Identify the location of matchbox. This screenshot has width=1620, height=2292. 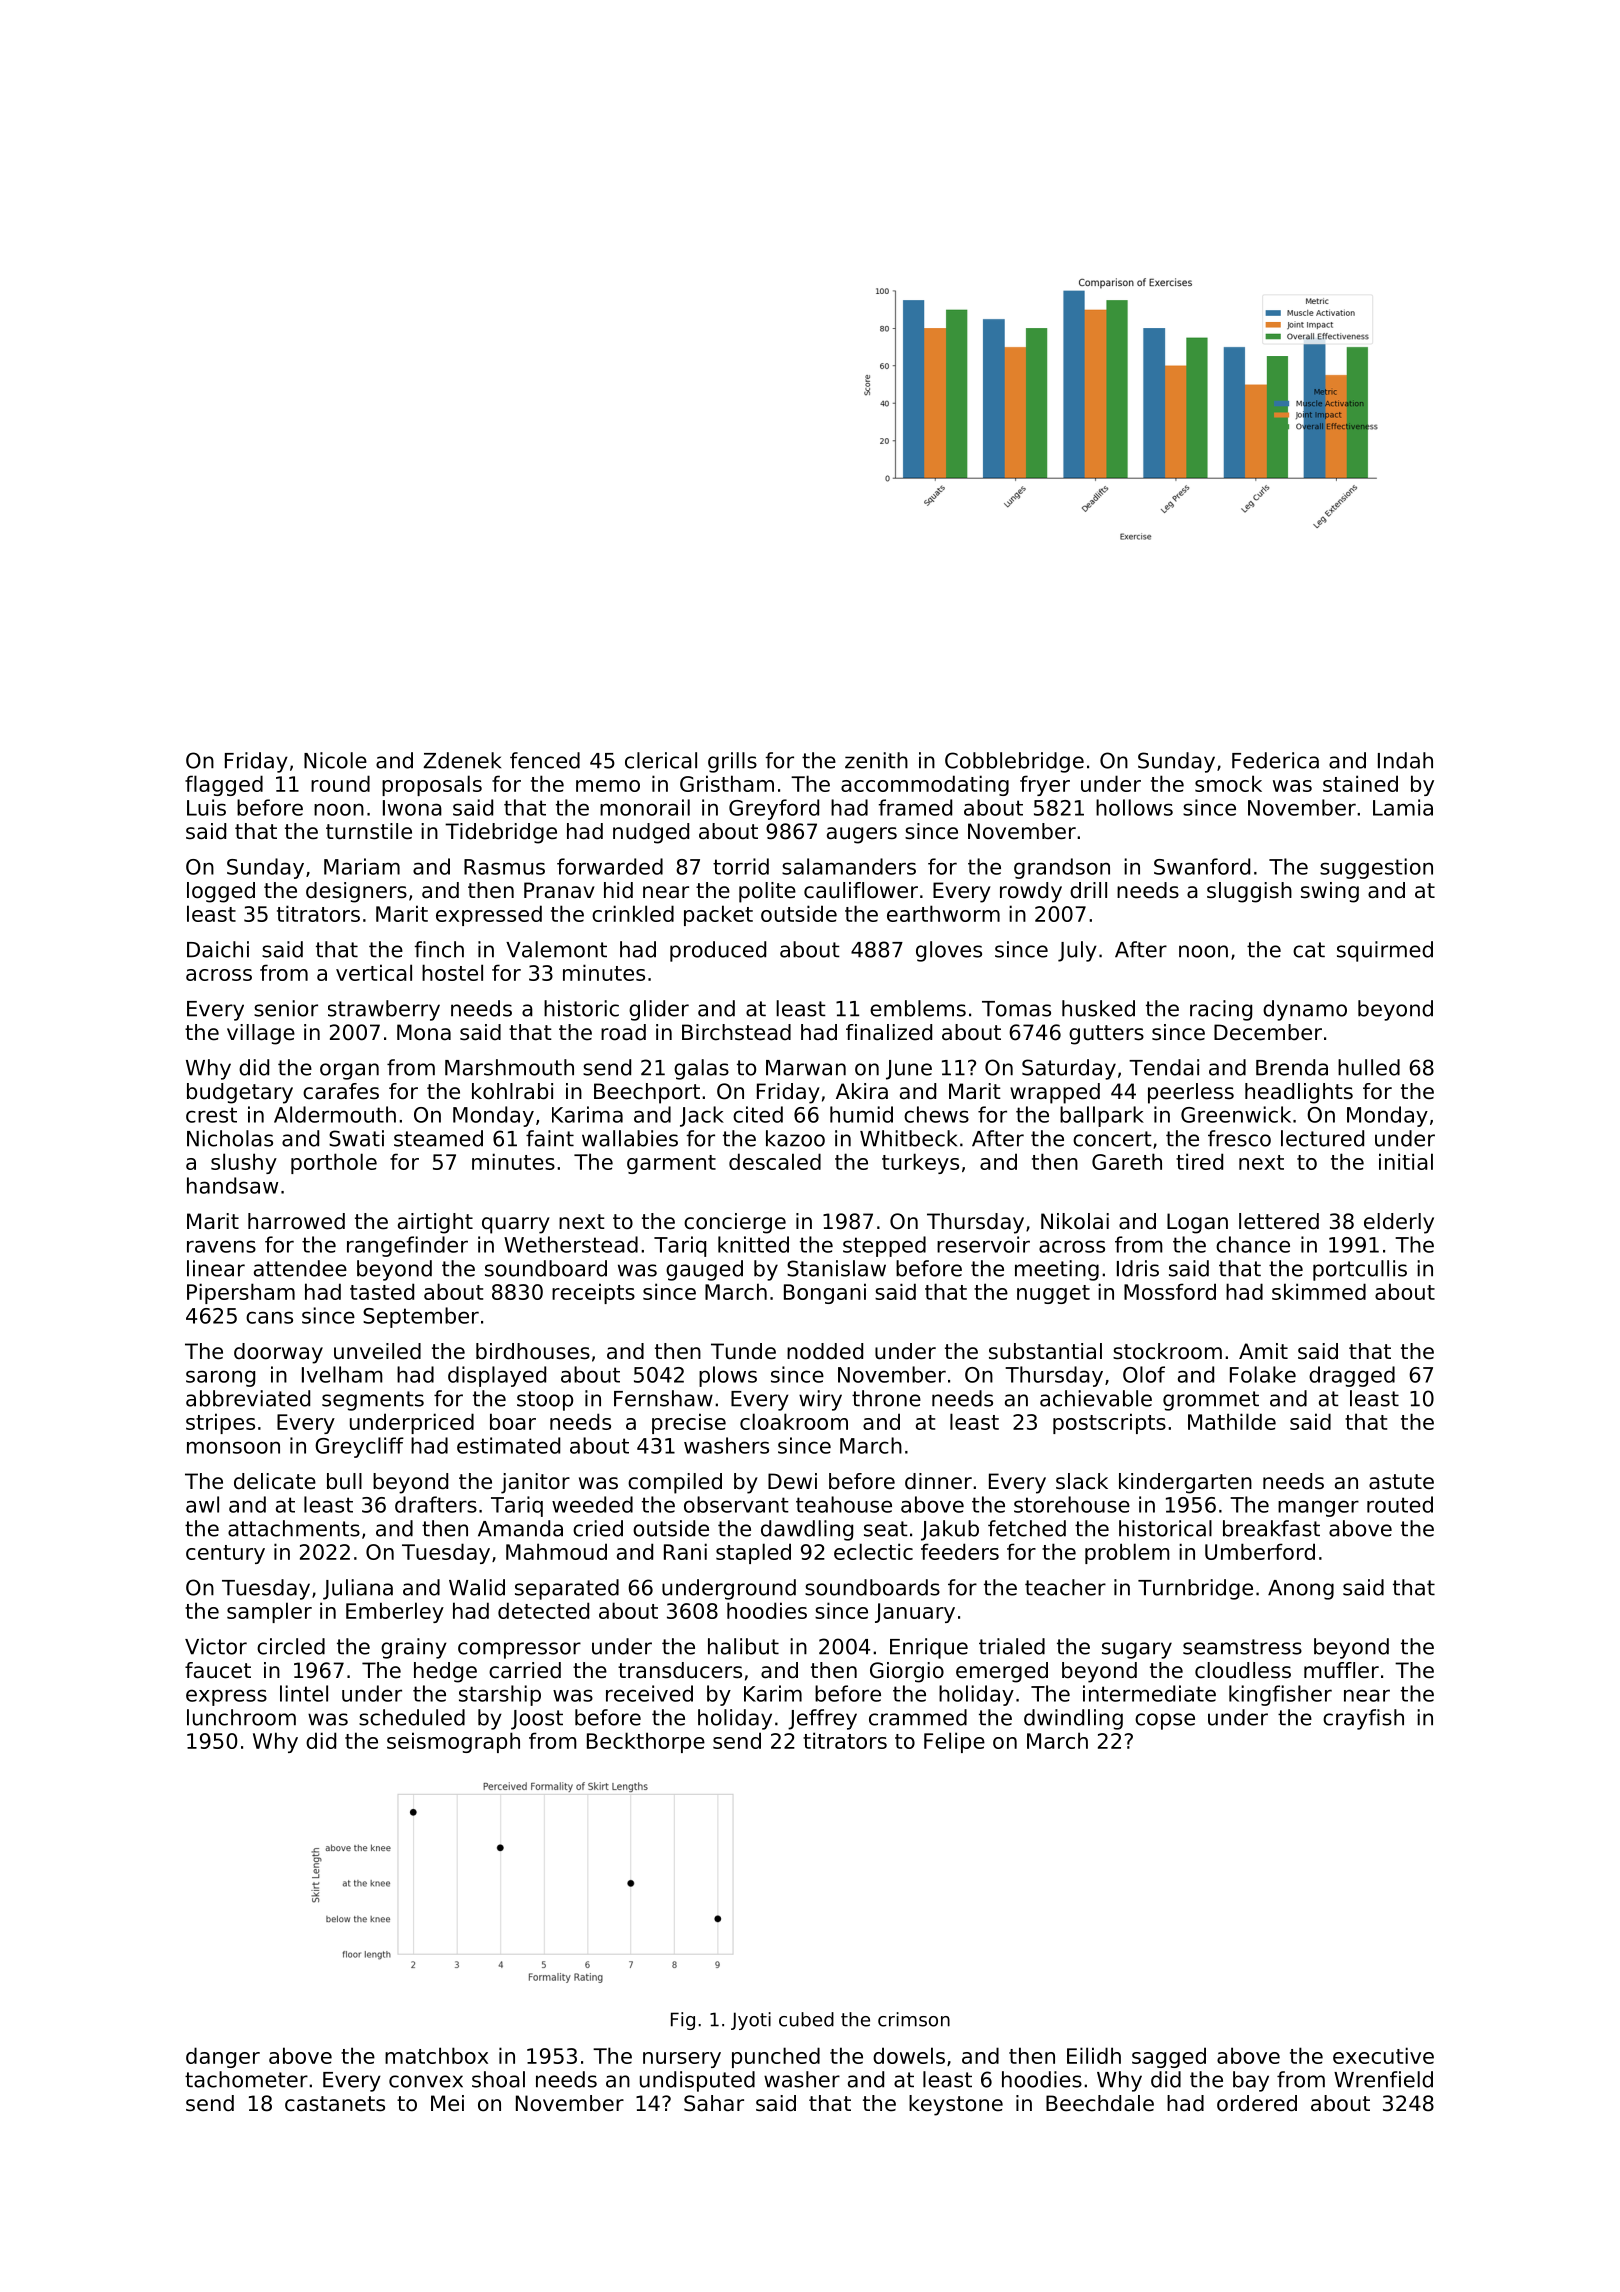
(436, 2055).
